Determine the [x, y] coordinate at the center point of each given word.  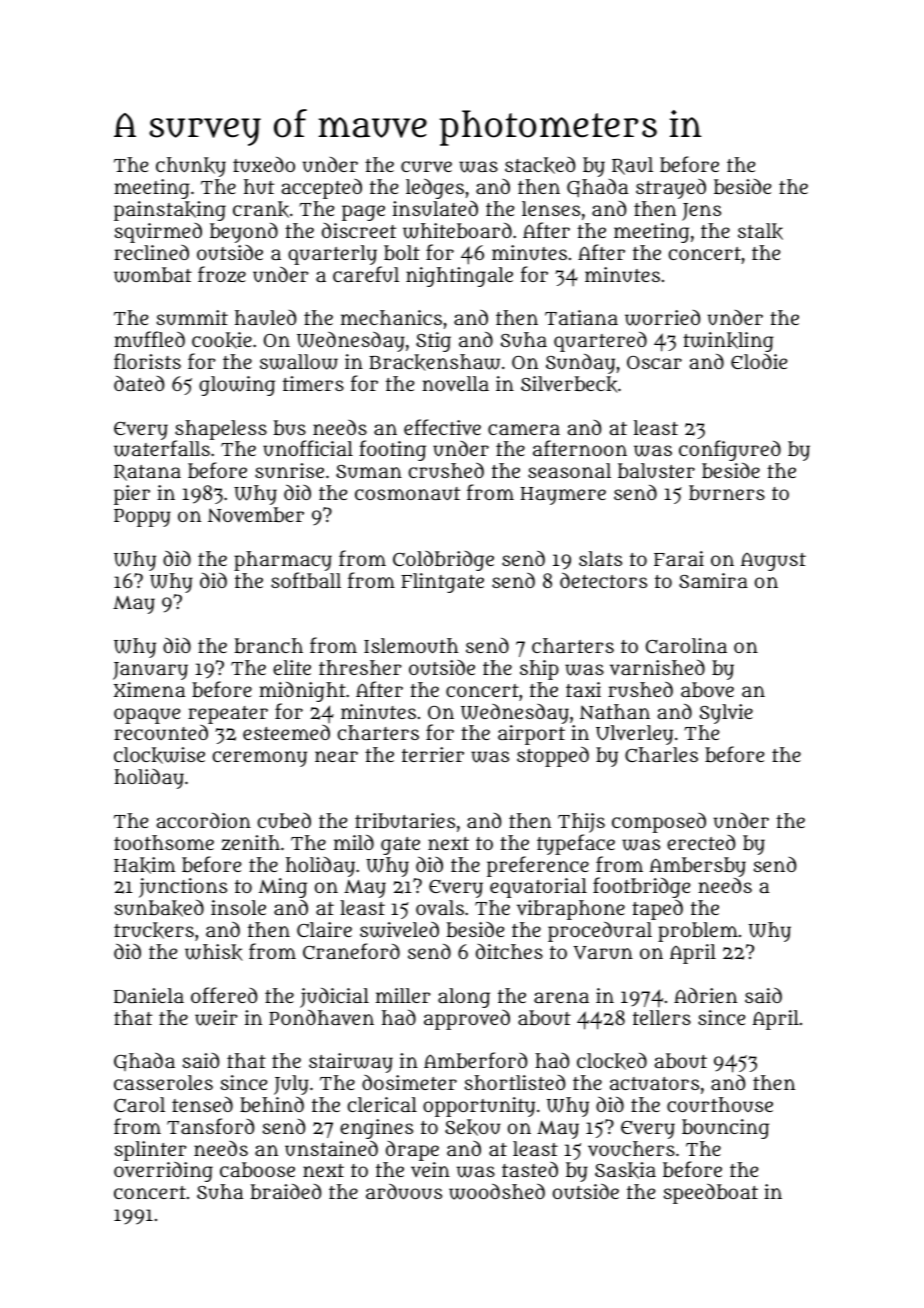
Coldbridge [443, 561]
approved [467, 1020]
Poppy [142, 518]
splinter [151, 1151]
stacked [540, 165]
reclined [151, 252]
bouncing [725, 1129]
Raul [632, 166]
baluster [656, 470]
